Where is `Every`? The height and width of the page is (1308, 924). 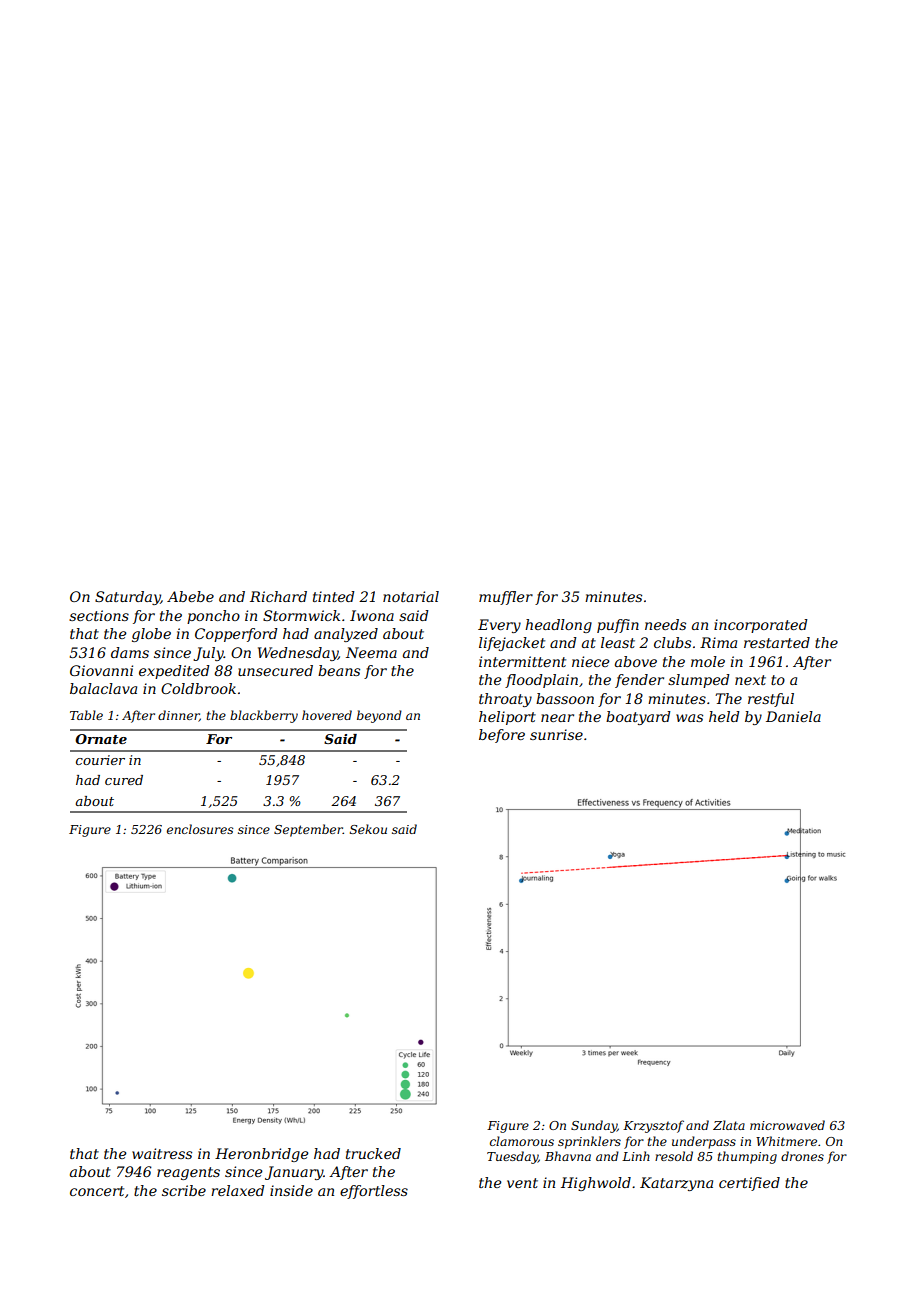
Every is located at coordinates (499, 626).
